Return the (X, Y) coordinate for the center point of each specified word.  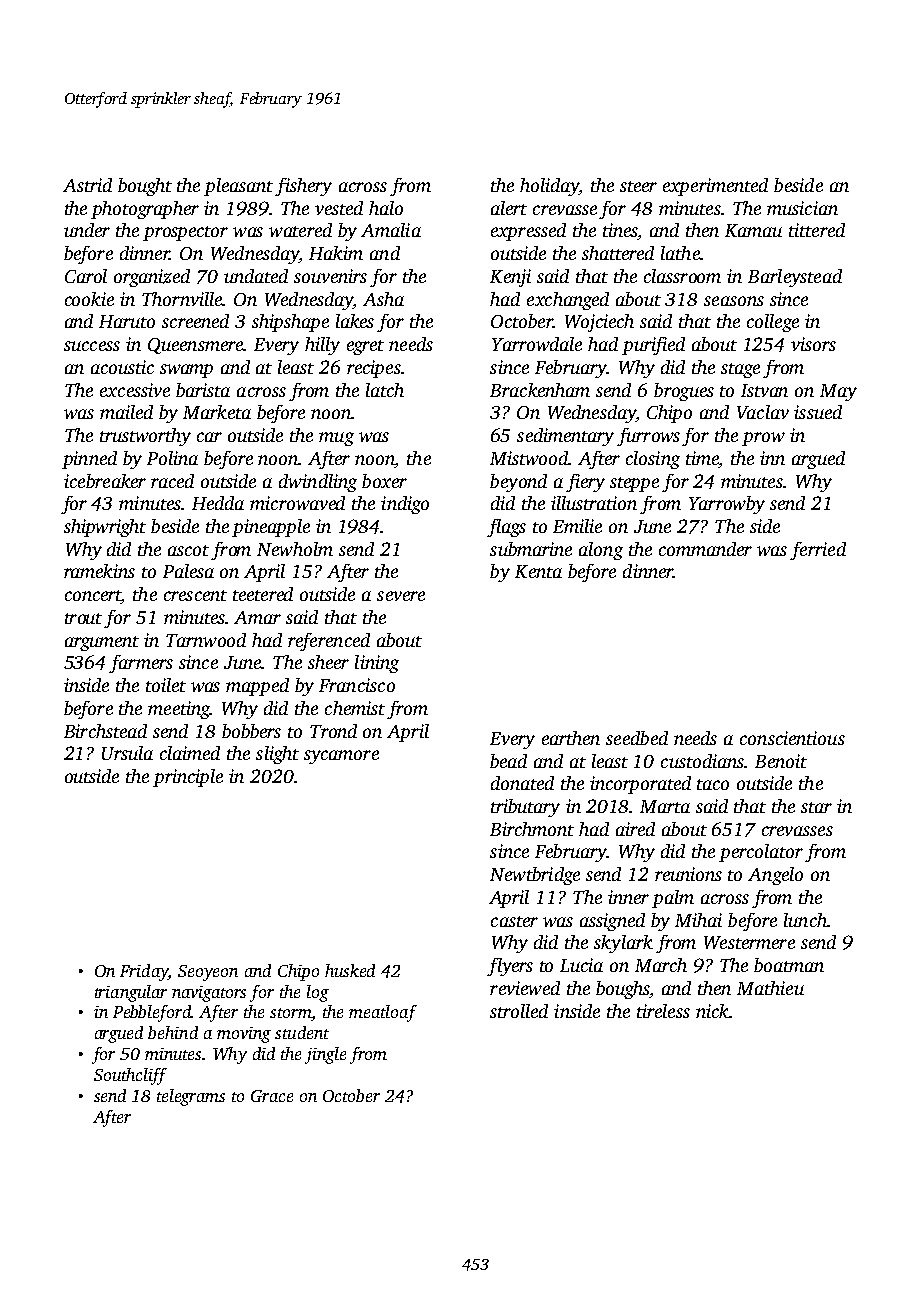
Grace (272, 1096)
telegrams (191, 1097)
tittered (817, 230)
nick (712, 1011)
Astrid (87, 185)
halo (386, 208)
